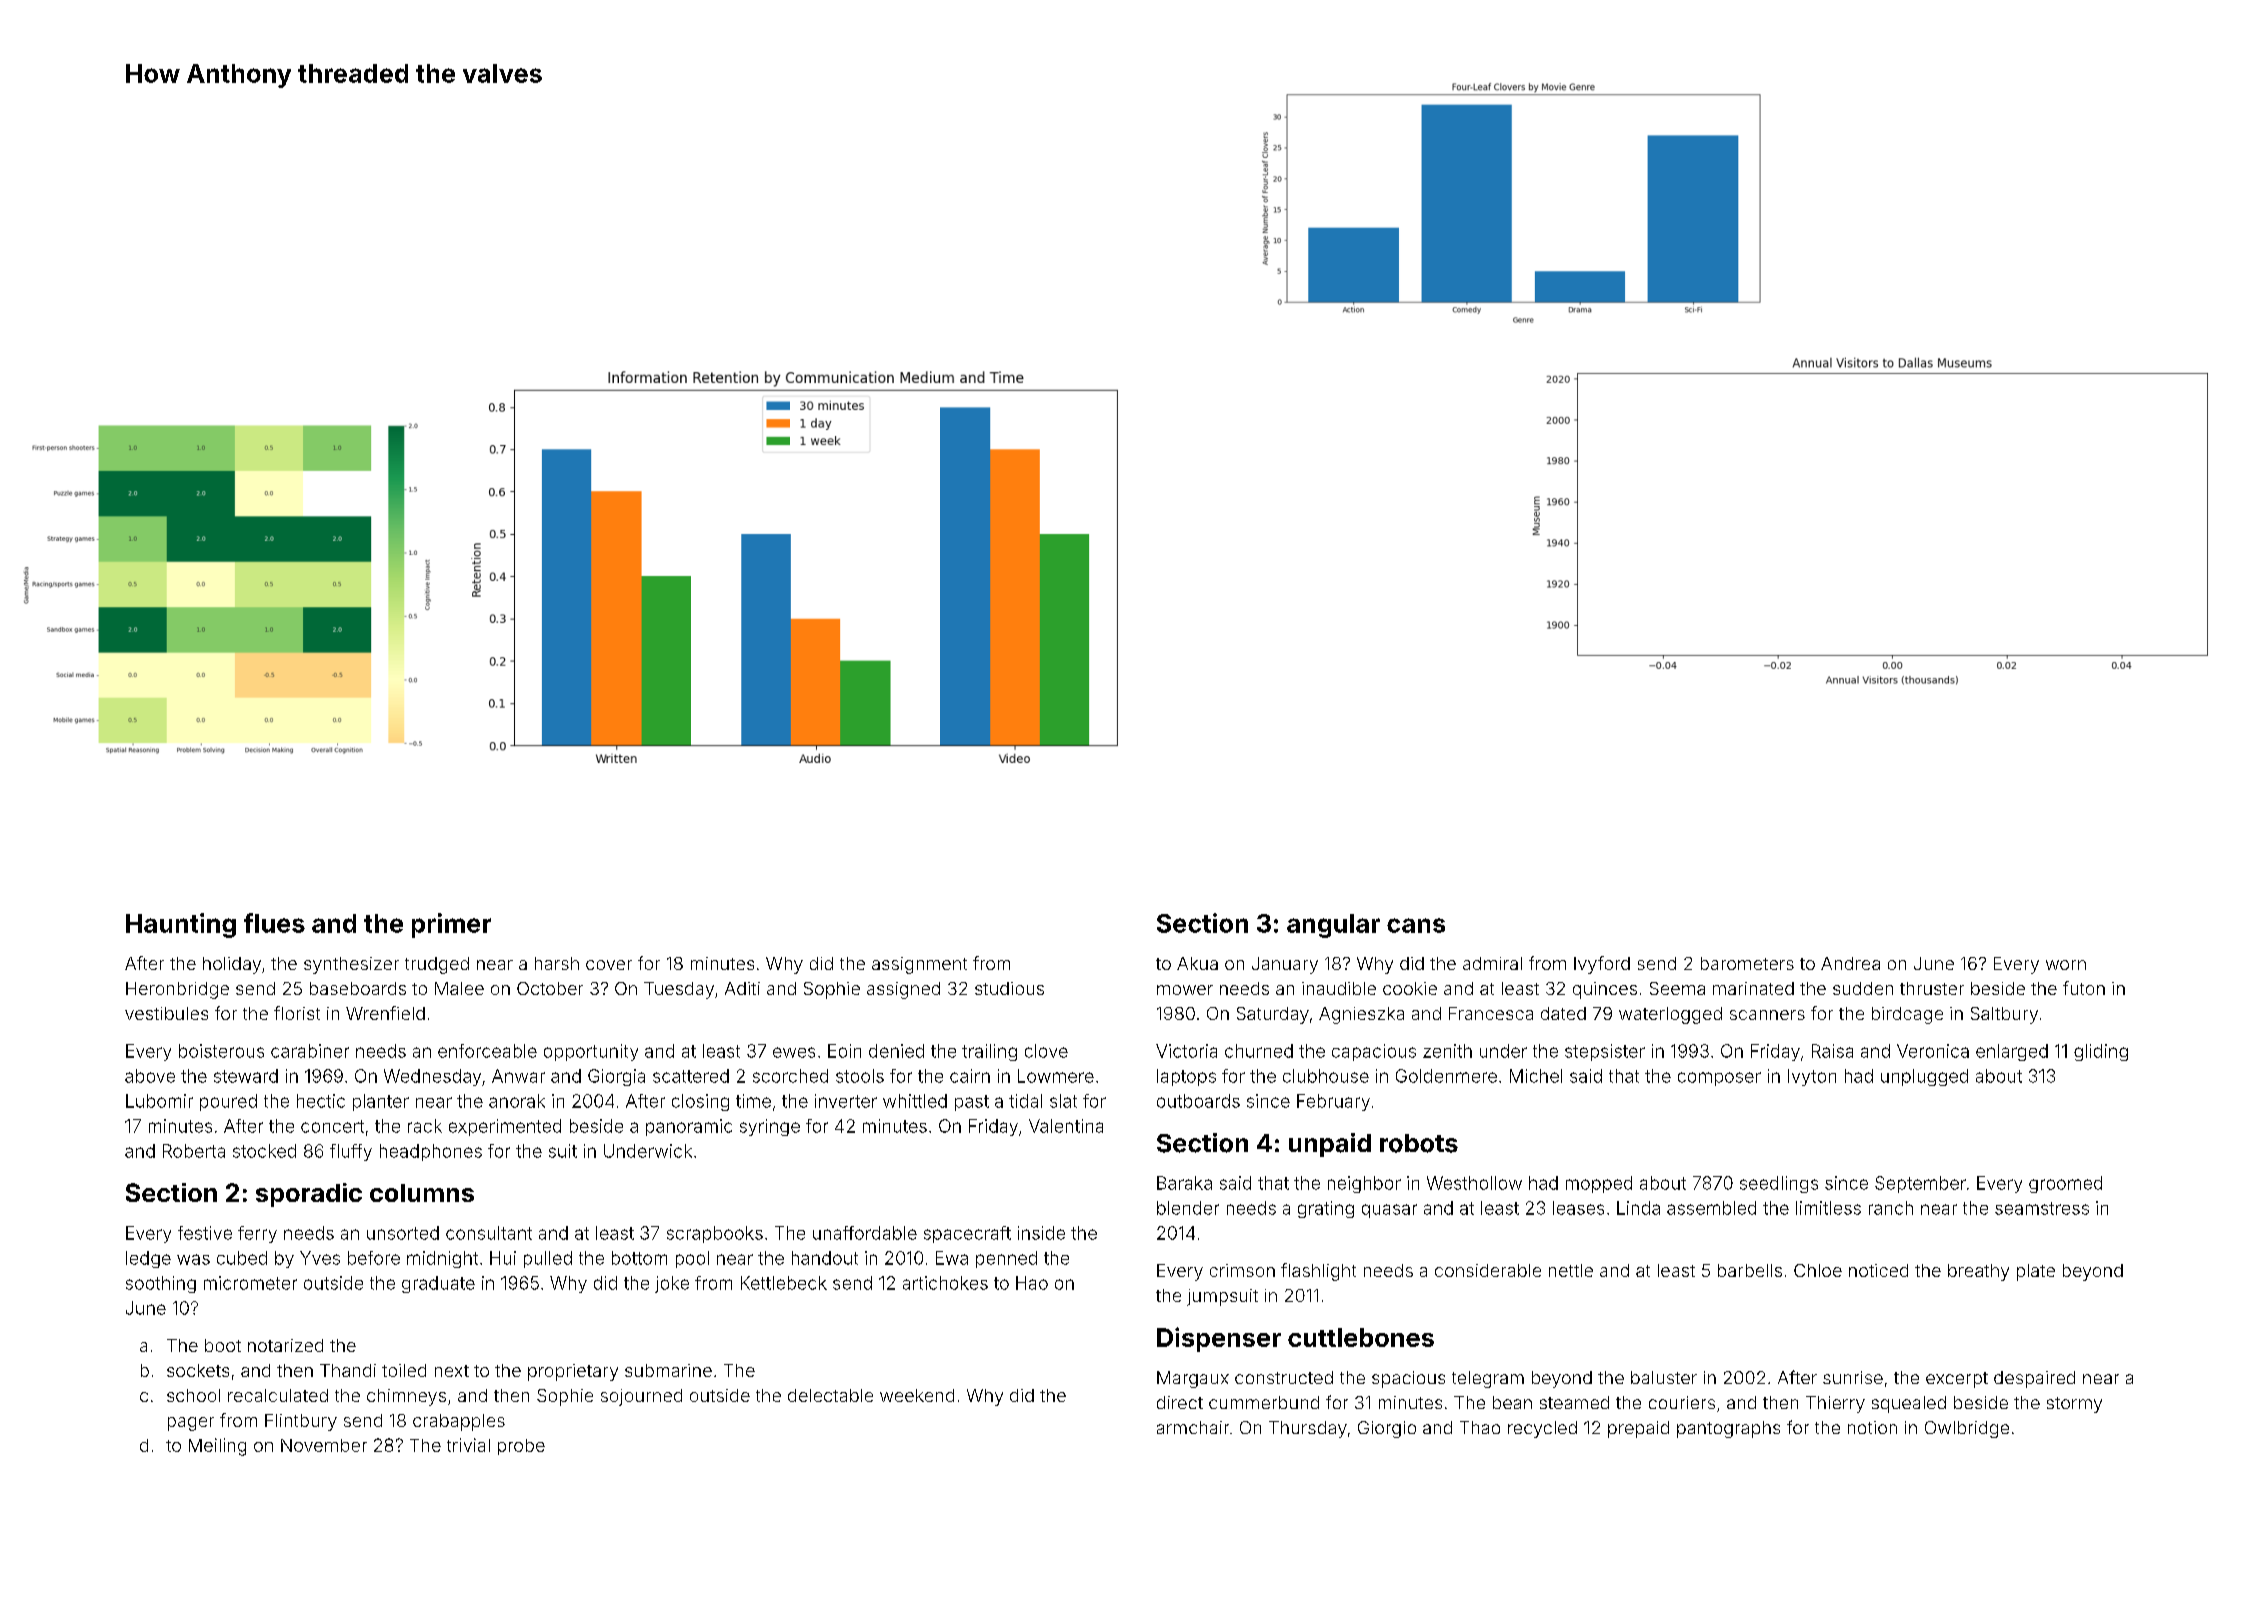 This screenshot has height=1604, width=2268. Describe the element at coordinates (1006, 1259) in the screenshot. I see `penned` at that location.
